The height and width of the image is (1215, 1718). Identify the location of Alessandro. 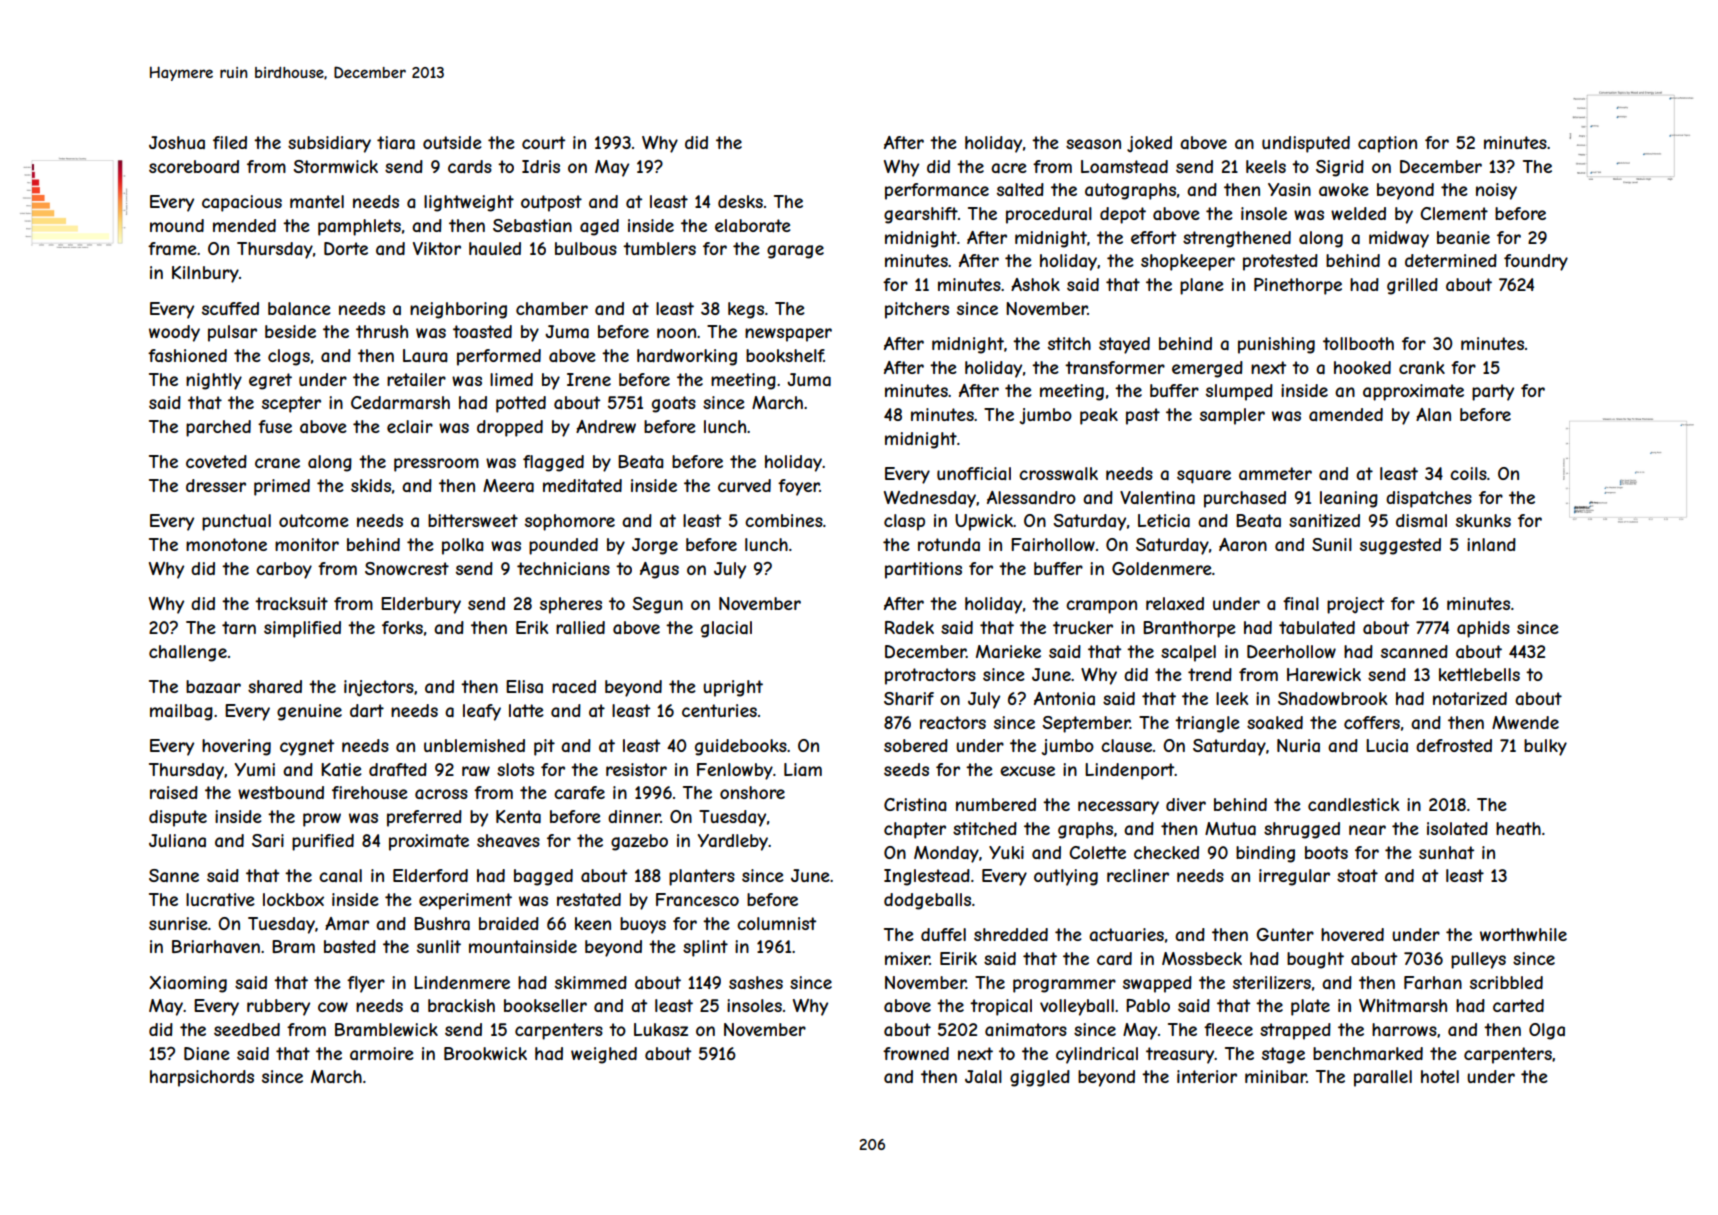
(1031, 497).
